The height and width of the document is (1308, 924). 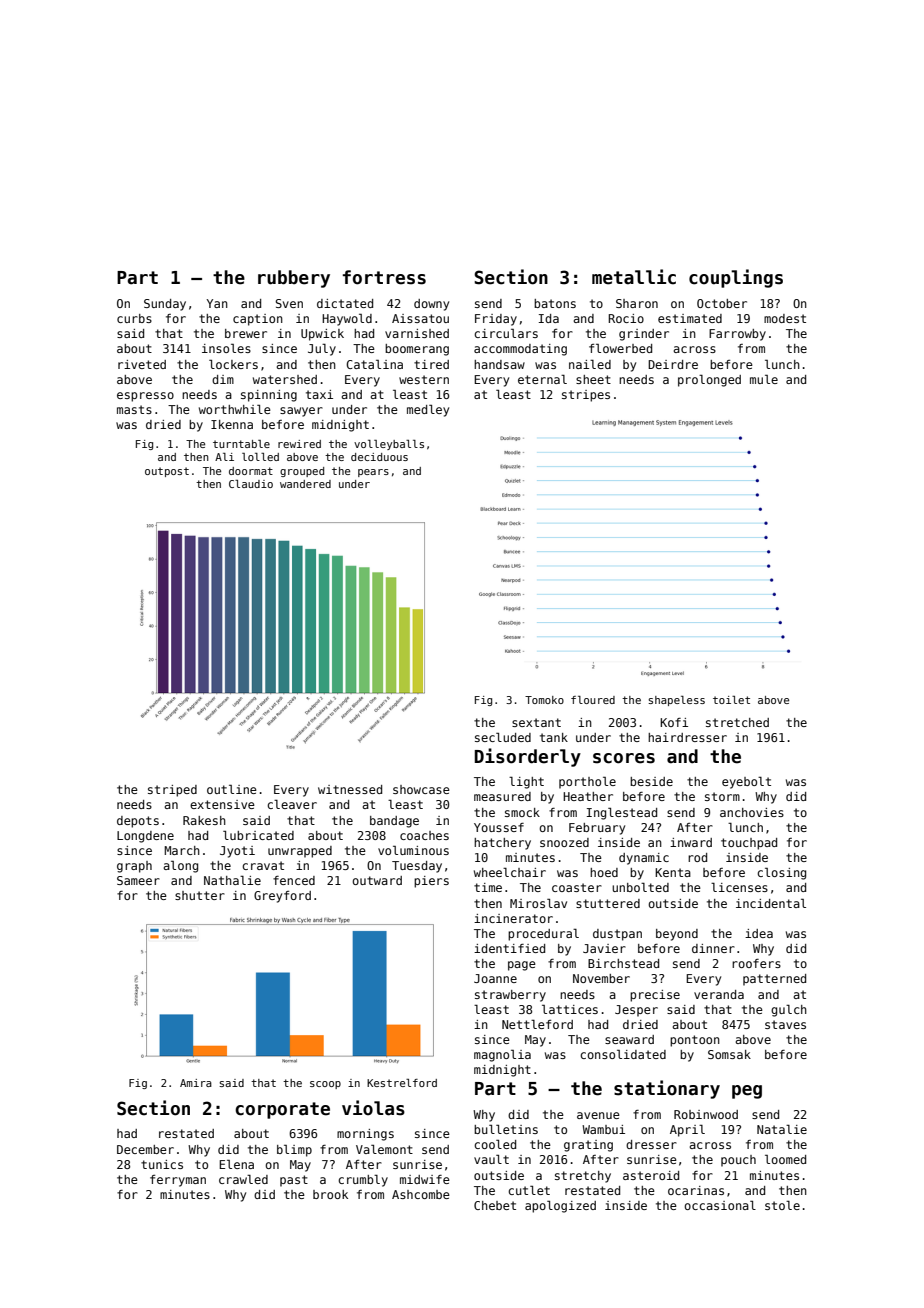 What do you see at coordinates (251, 484) in the document?
I see `Claudio` at bounding box center [251, 484].
